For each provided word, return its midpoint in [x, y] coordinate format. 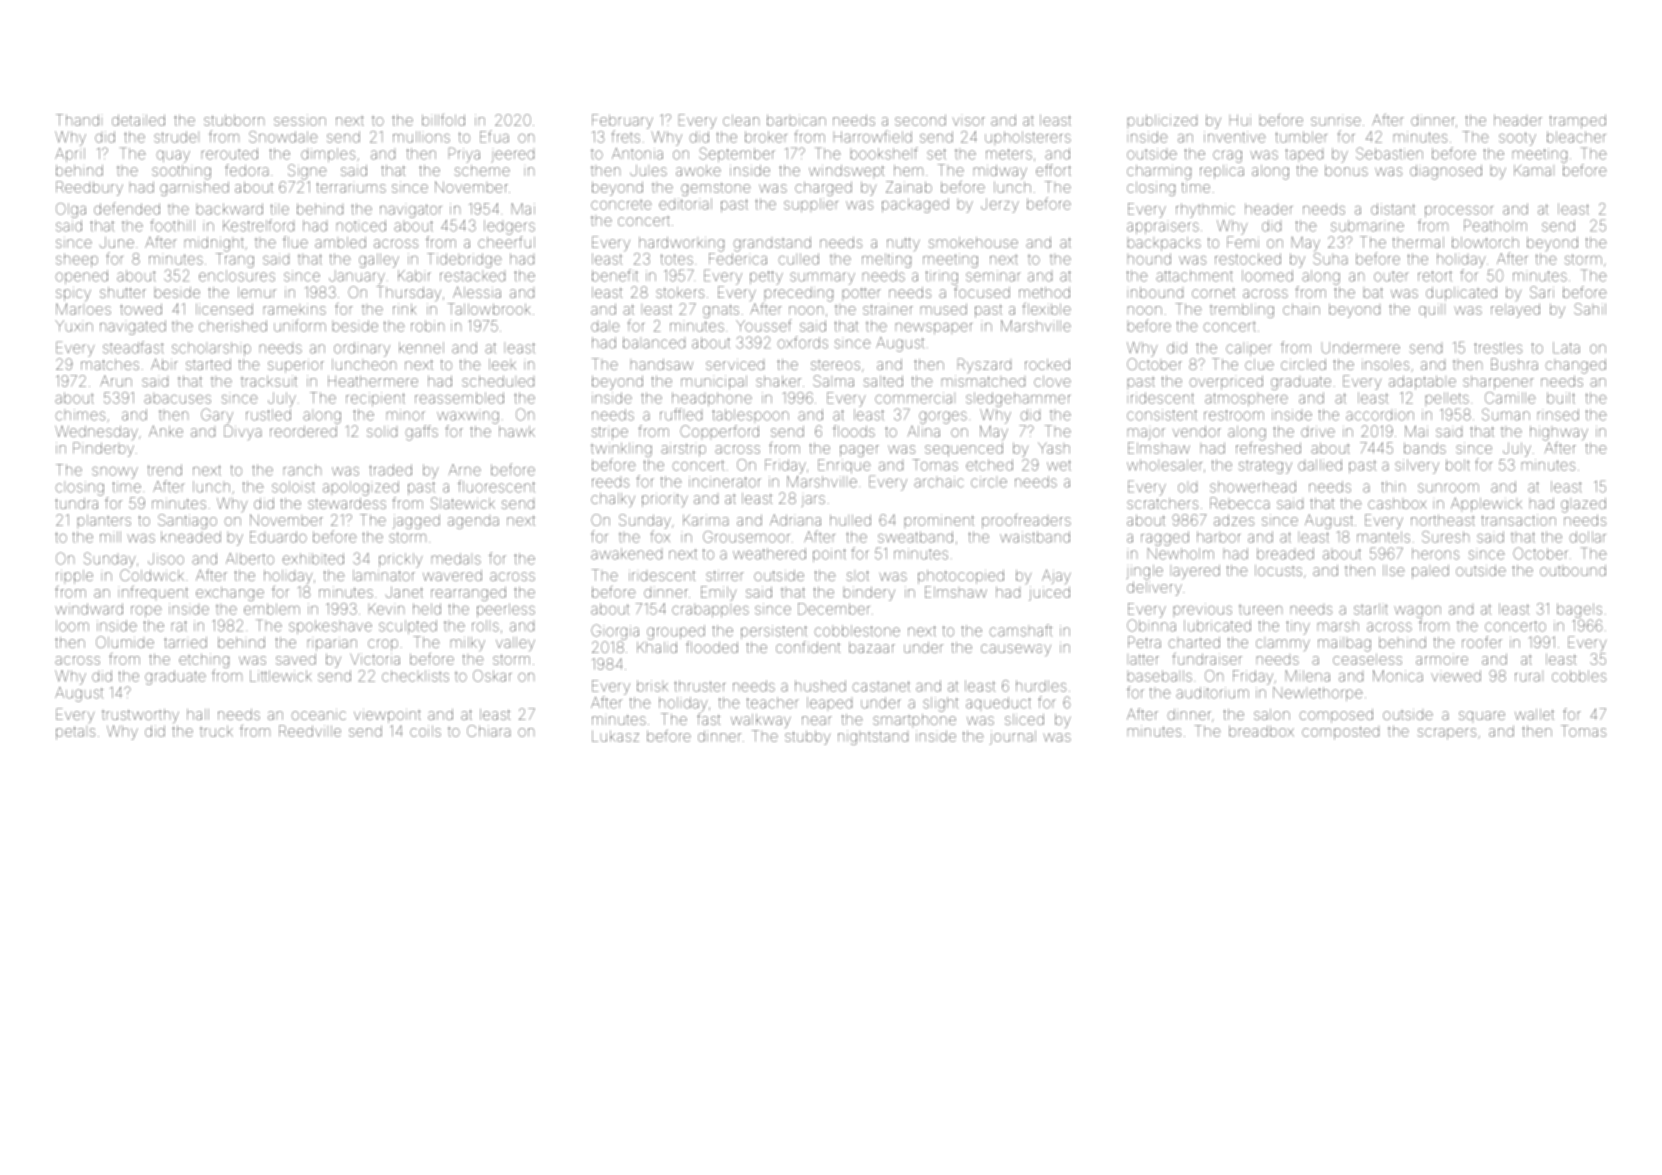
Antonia [637, 154]
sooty [1517, 139]
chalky [613, 500]
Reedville [310, 731]
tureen [1260, 610]
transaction [1518, 520]
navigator [411, 211]
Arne [465, 470]
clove [1052, 381]
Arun [116, 381]
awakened [626, 554]
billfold [443, 120]
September [737, 154]
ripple [74, 577]
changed [1576, 366]
